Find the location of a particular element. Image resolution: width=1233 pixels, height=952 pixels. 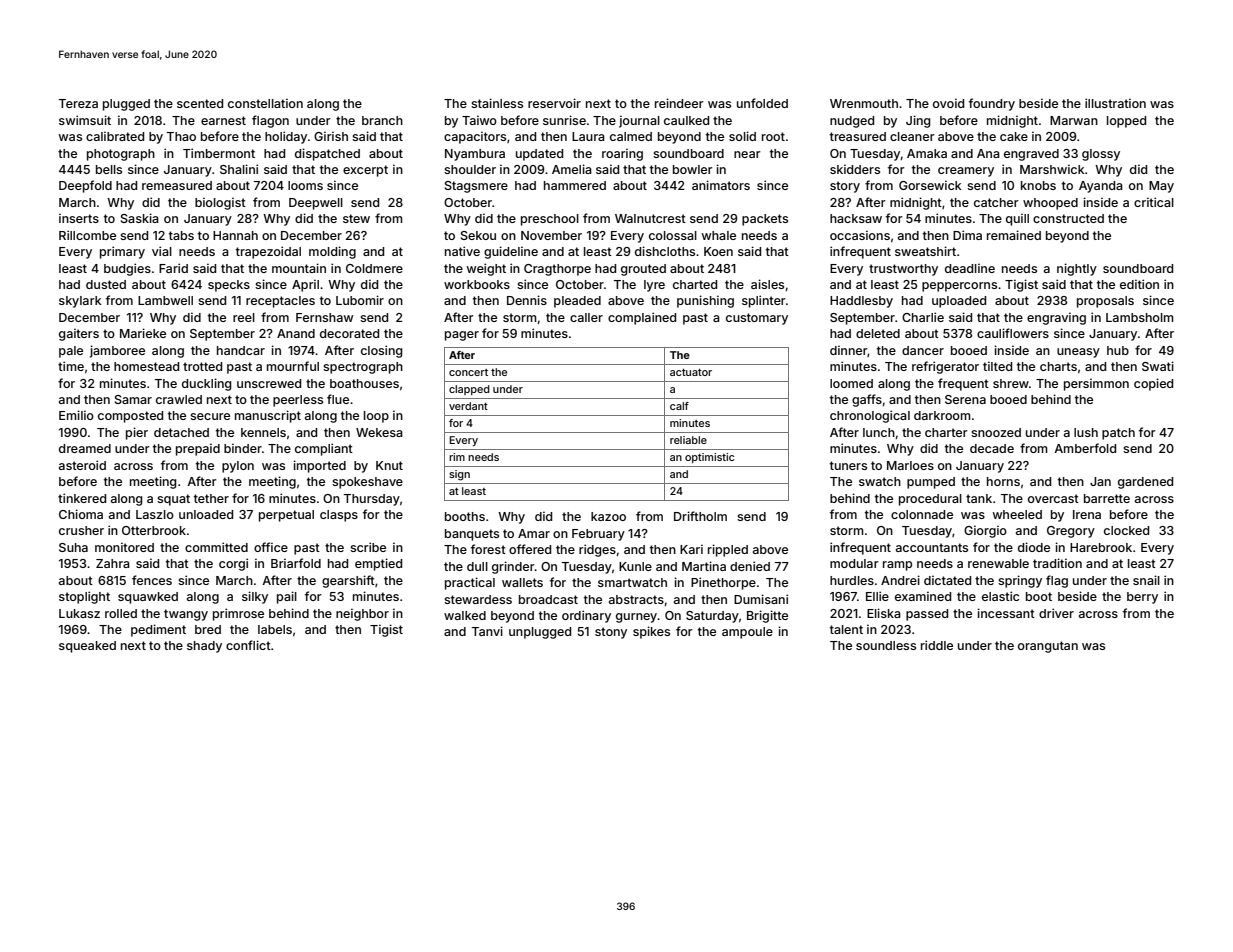

proposals is located at coordinates (1105, 302).
